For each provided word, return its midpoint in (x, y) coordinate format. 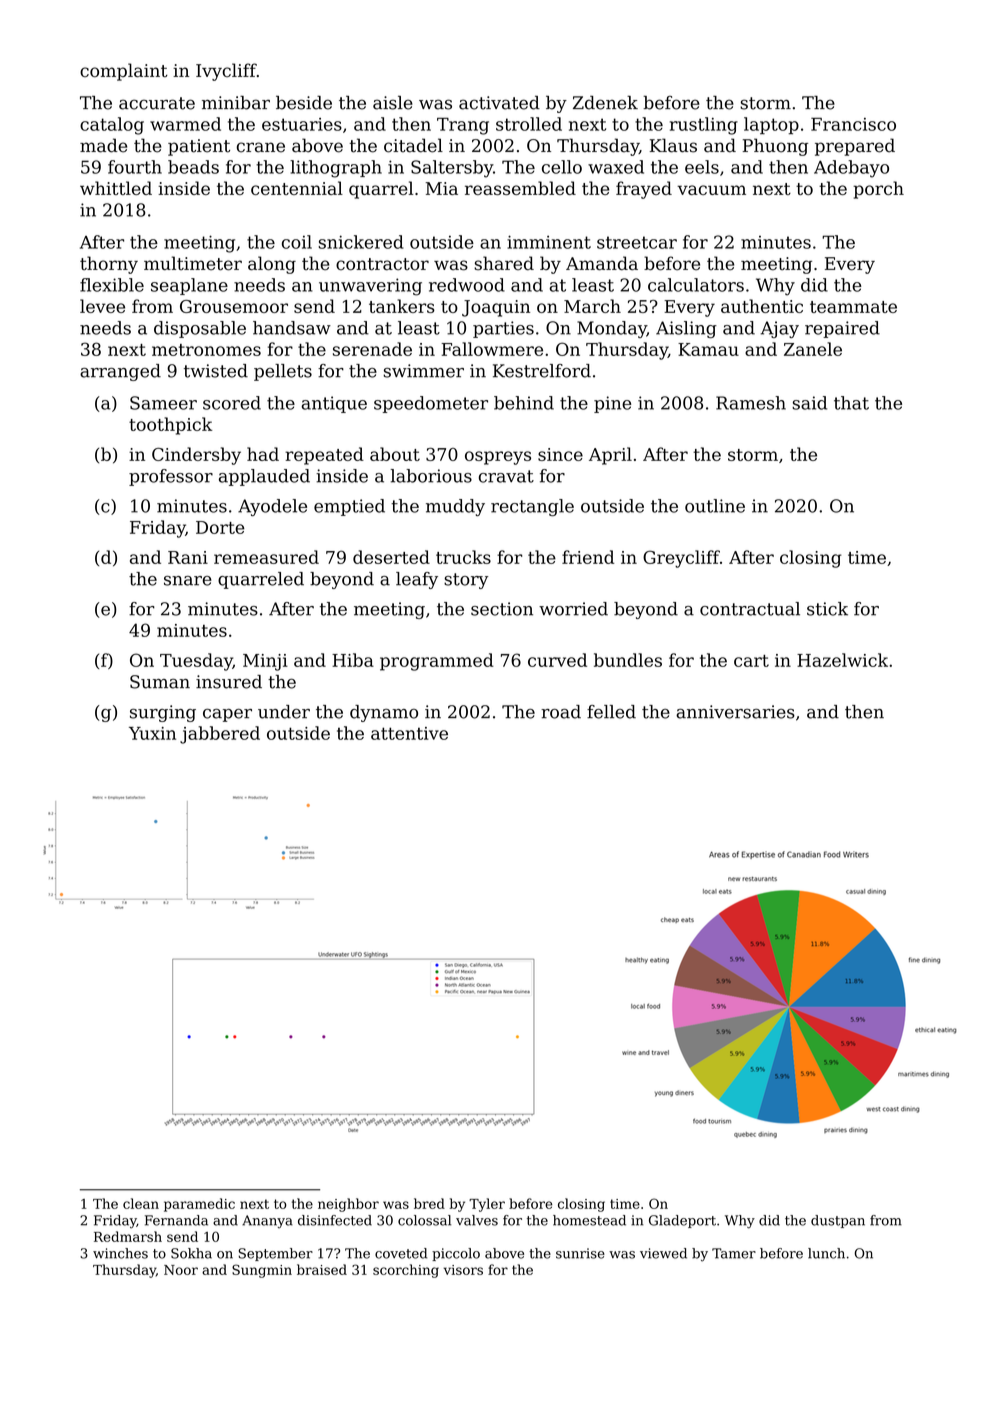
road (561, 712)
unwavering (370, 287)
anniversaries (735, 712)
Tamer (734, 1253)
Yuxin (152, 733)
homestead (589, 1220)
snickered (361, 242)
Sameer (163, 403)
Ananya (267, 1222)
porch (878, 190)
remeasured (266, 557)
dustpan (838, 1221)
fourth (135, 167)
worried (573, 609)
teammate (853, 307)
